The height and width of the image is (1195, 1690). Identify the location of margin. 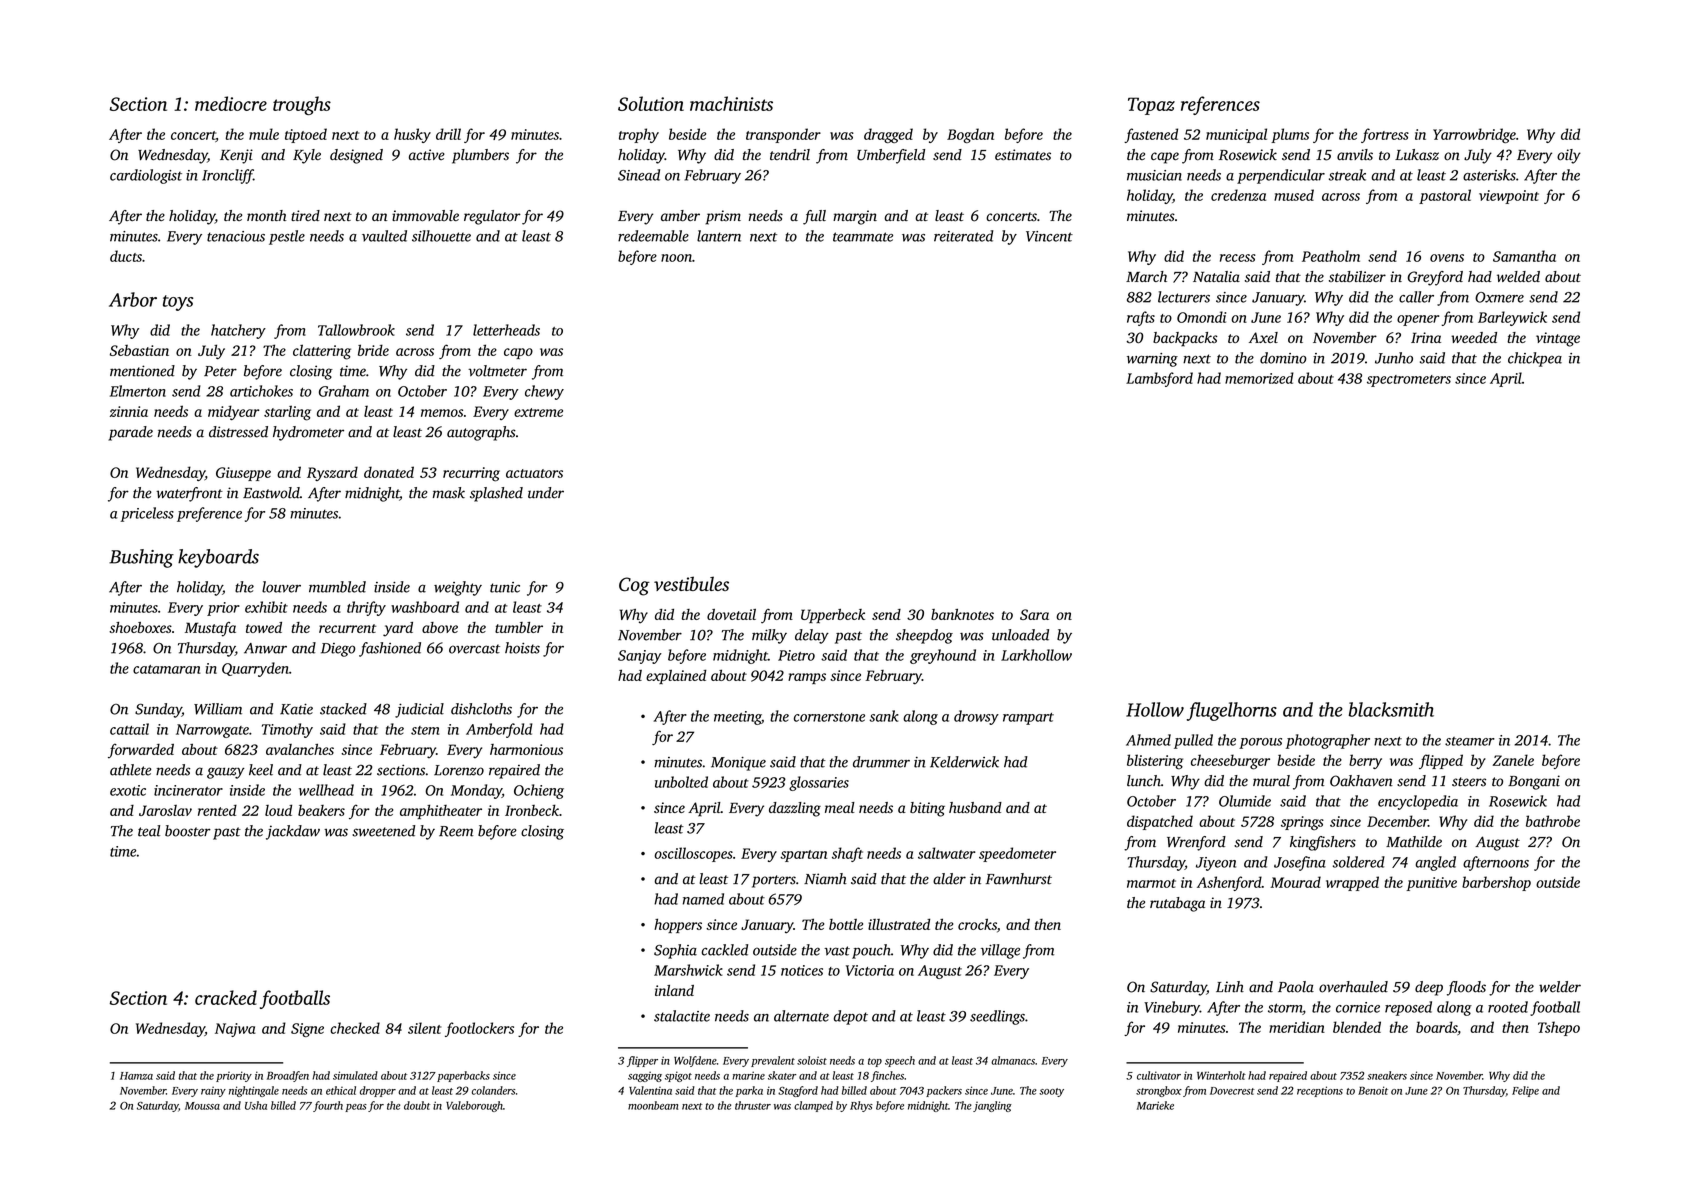
(855, 217).
